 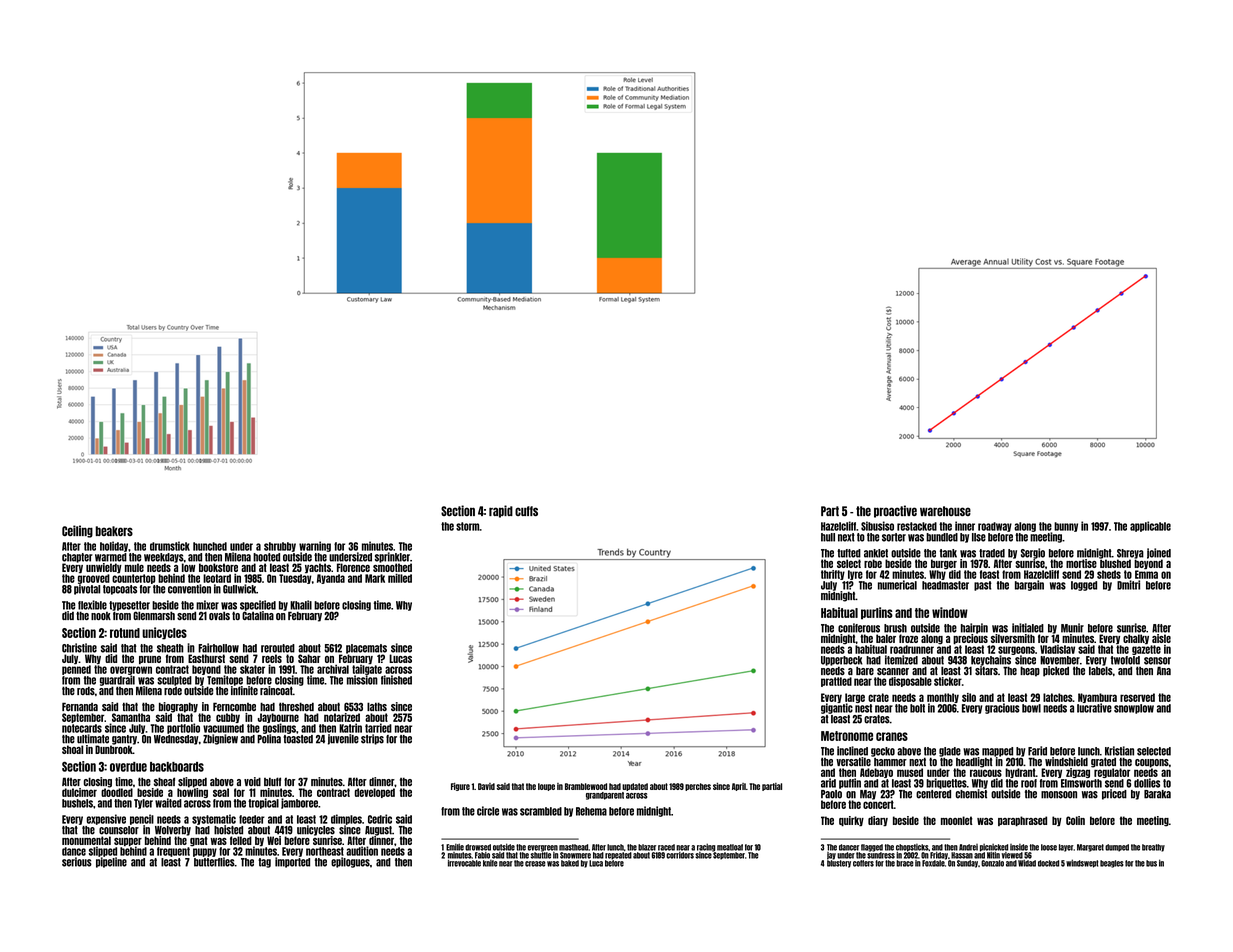 What do you see at coordinates (501, 511) in the screenshot?
I see `rapid` at bounding box center [501, 511].
